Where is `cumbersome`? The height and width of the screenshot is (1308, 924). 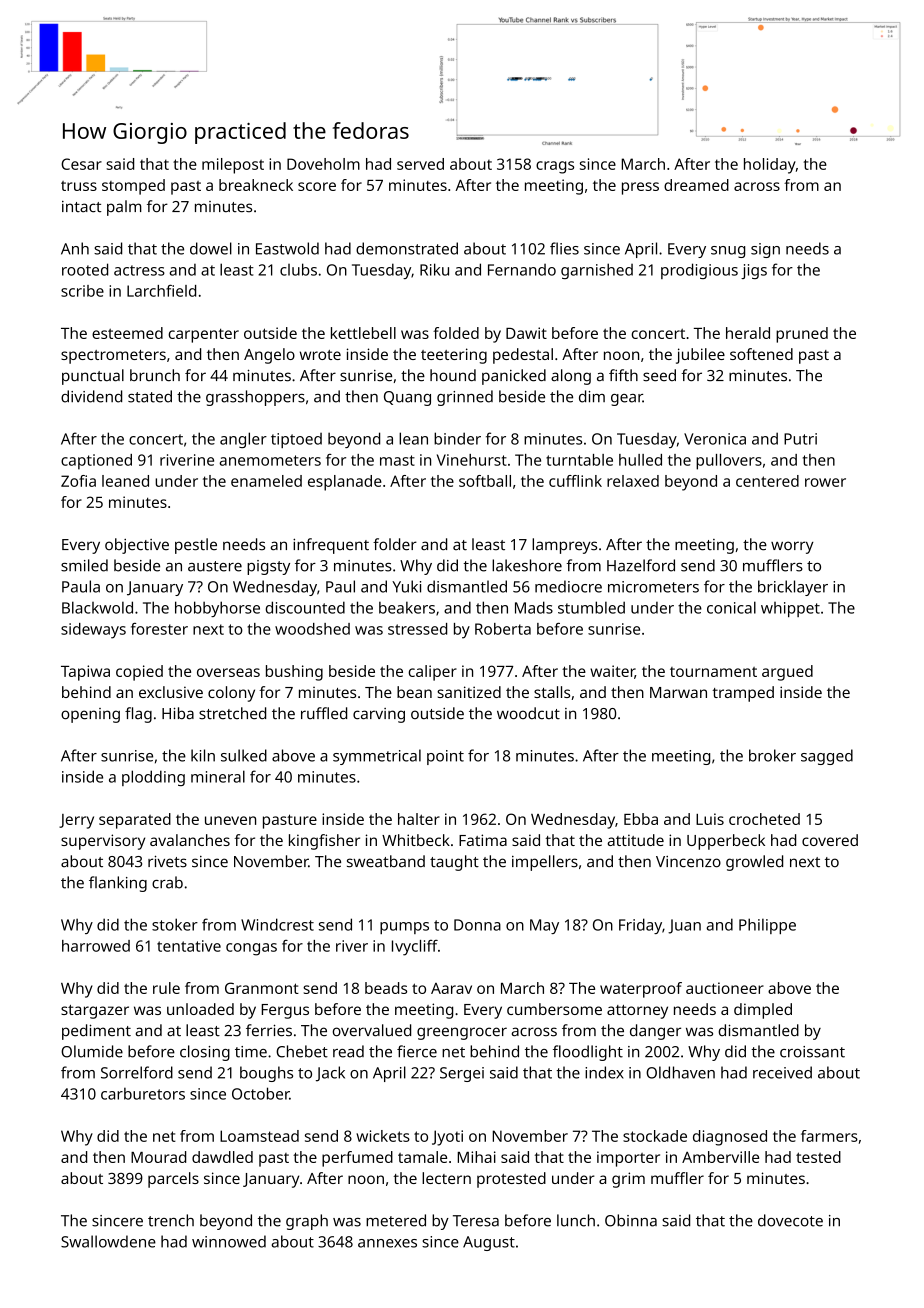
cumbersome is located at coordinates (554, 1009).
